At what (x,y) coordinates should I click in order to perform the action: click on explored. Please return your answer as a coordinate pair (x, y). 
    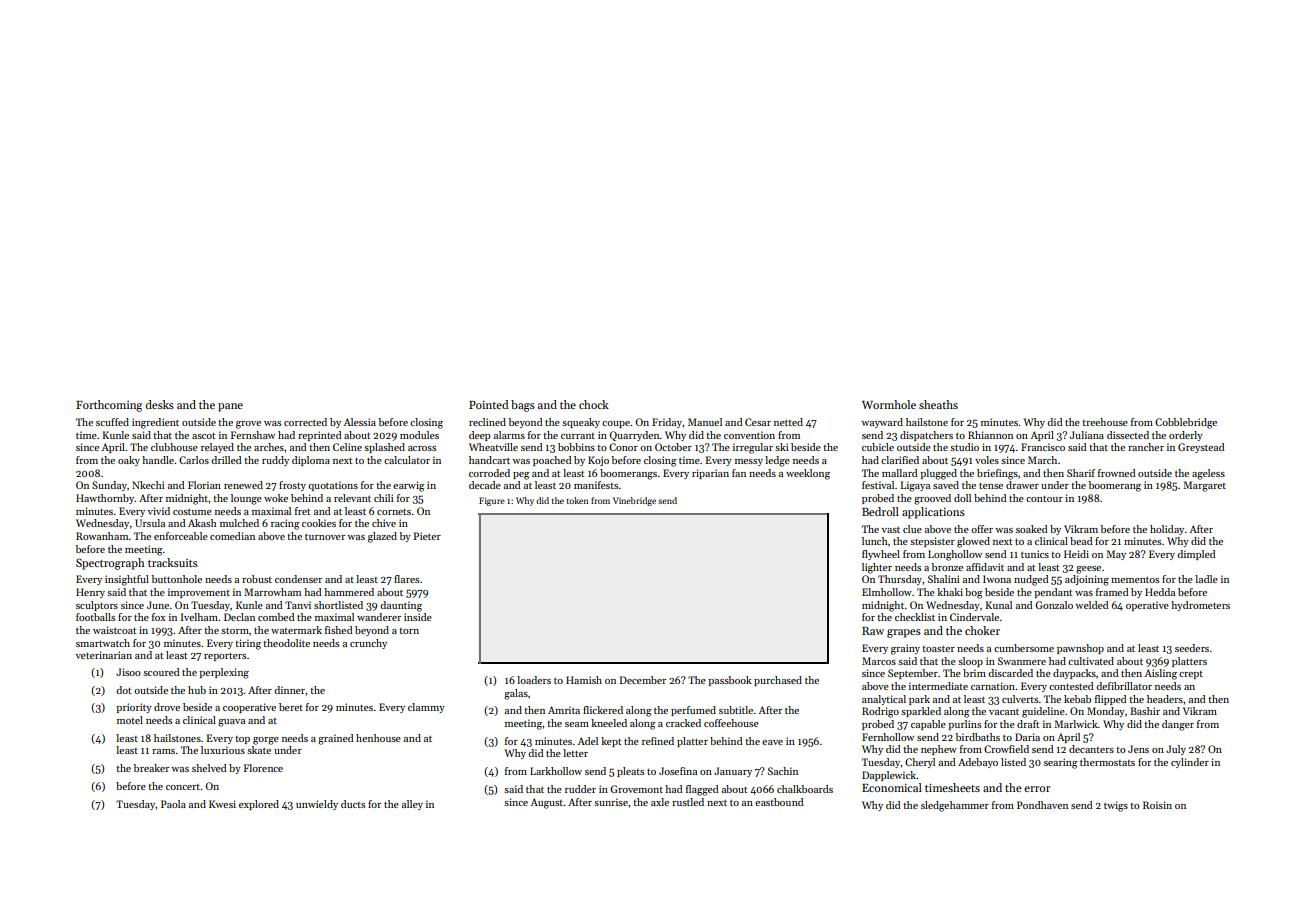
    Looking at the image, I should click on (259, 805).
